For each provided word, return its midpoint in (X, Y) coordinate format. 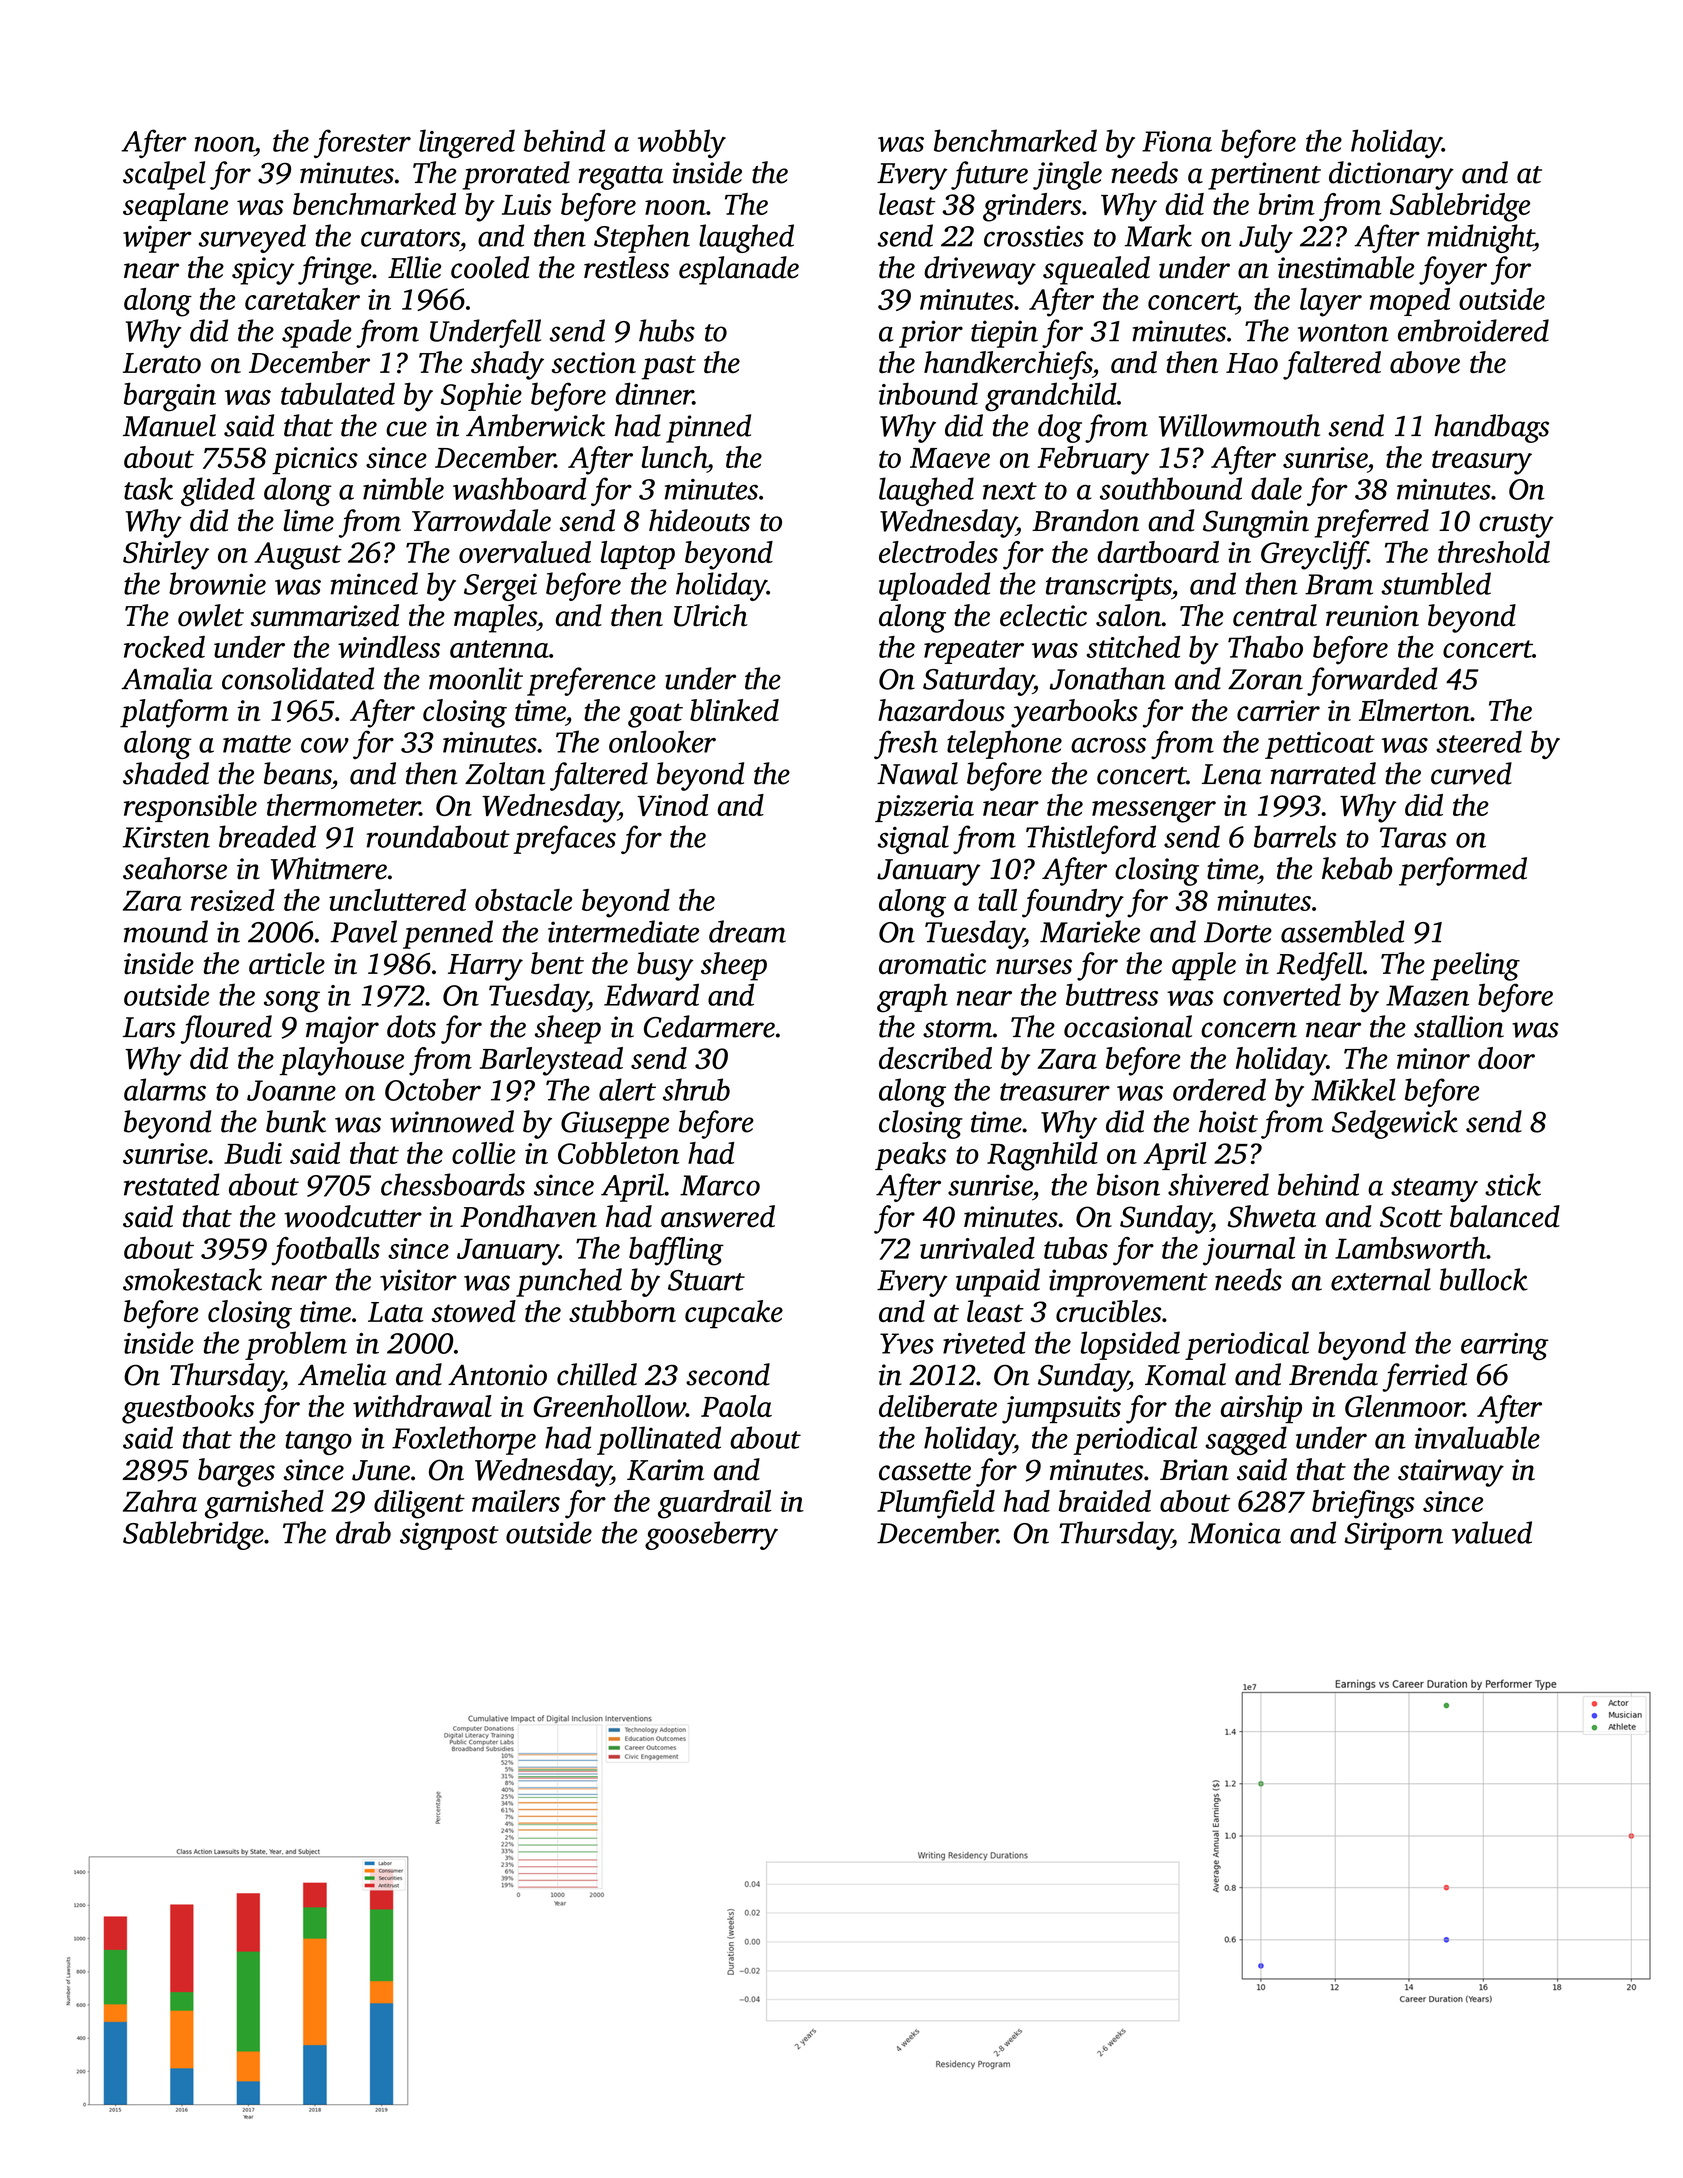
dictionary (1391, 175)
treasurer (1055, 1092)
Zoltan (505, 773)
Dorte (1238, 932)
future (989, 175)
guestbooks (188, 1409)
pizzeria (924, 808)
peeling (1475, 966)
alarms (165, 1089)
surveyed (252, 238)
